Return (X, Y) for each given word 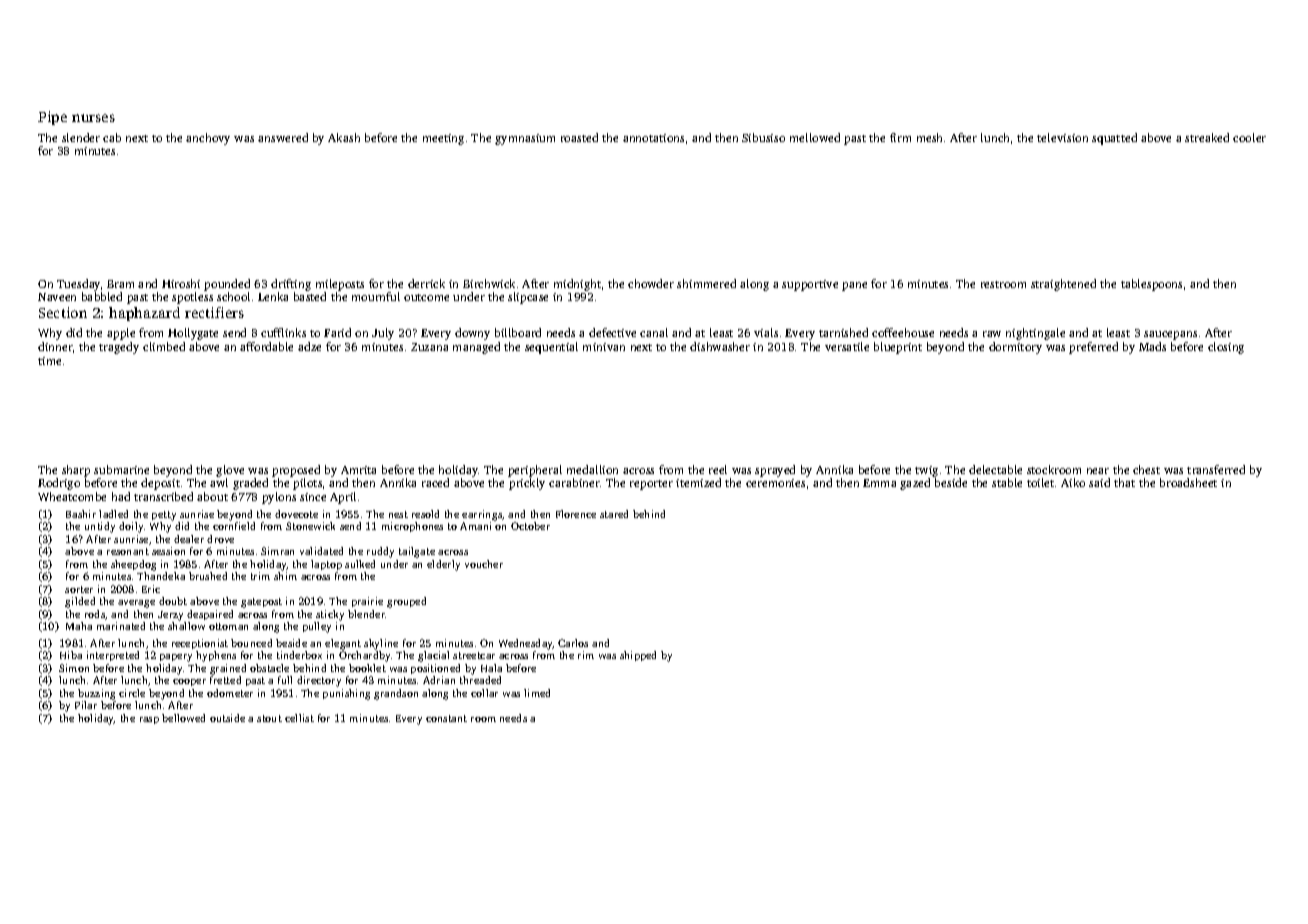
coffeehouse (903, 332)
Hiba (71, 655)
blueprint (898, 348)
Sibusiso (763, 137)
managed (476, 348)
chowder (651, 283)
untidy (100, 527)
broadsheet (1188, 482)
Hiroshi (181, 283)
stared (614, 514)
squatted (1114, 139)
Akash (344, 137)
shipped (638, 656)
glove (230, 471)
